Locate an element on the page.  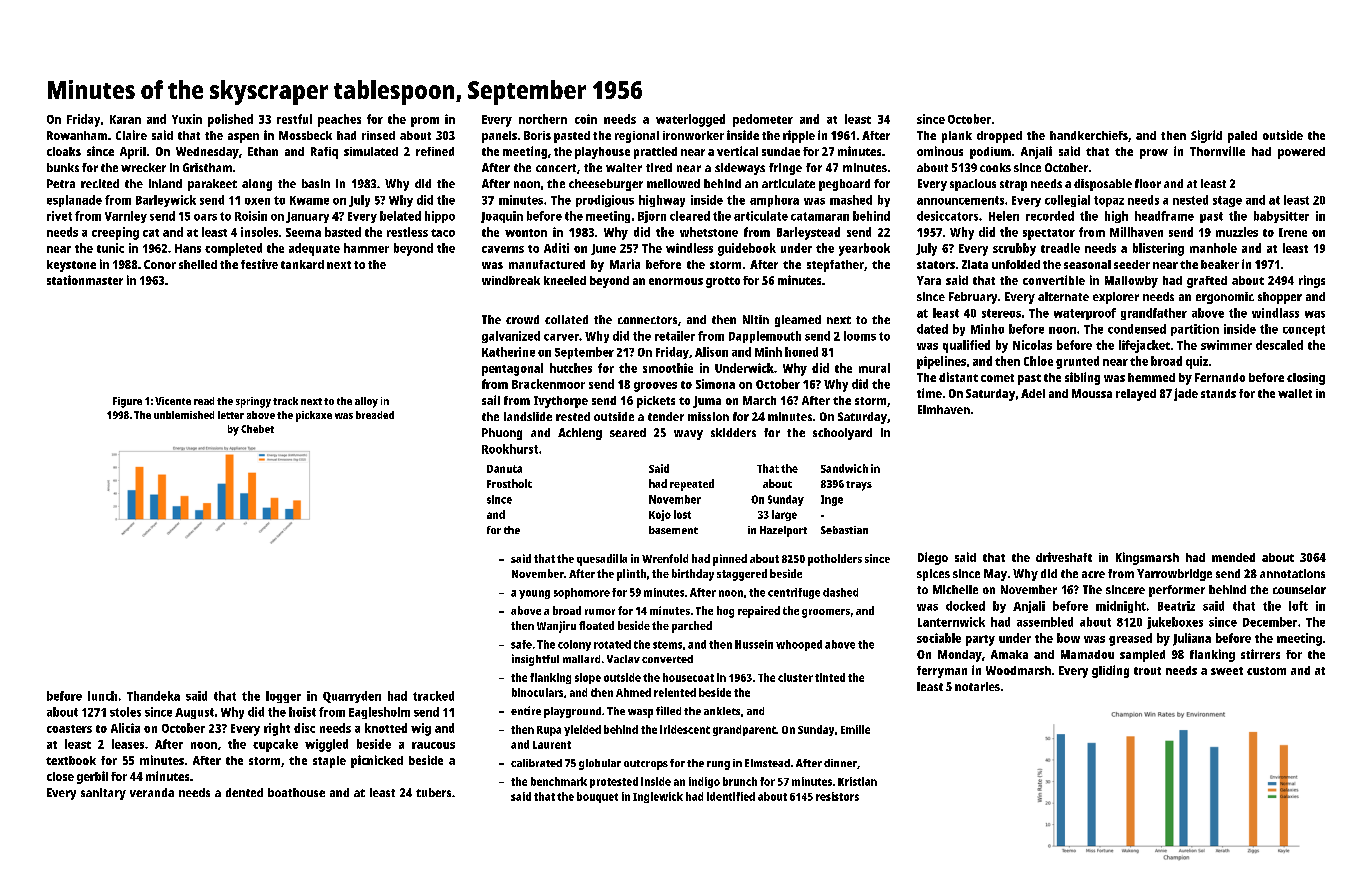
pedometer is located at coordinates (763, 120).
